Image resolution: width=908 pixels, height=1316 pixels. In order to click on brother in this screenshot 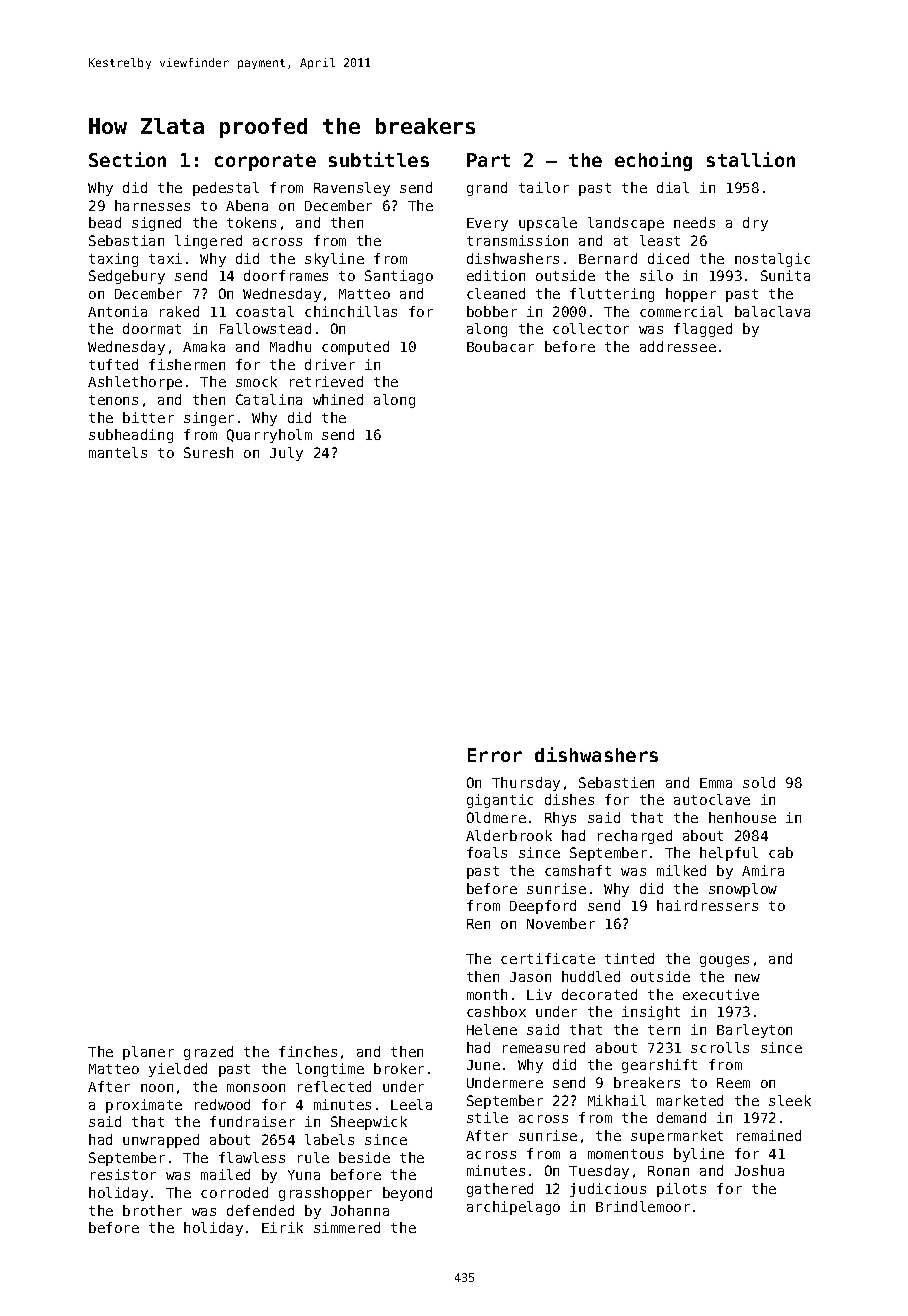, I will do `click(152, 1210)`.
